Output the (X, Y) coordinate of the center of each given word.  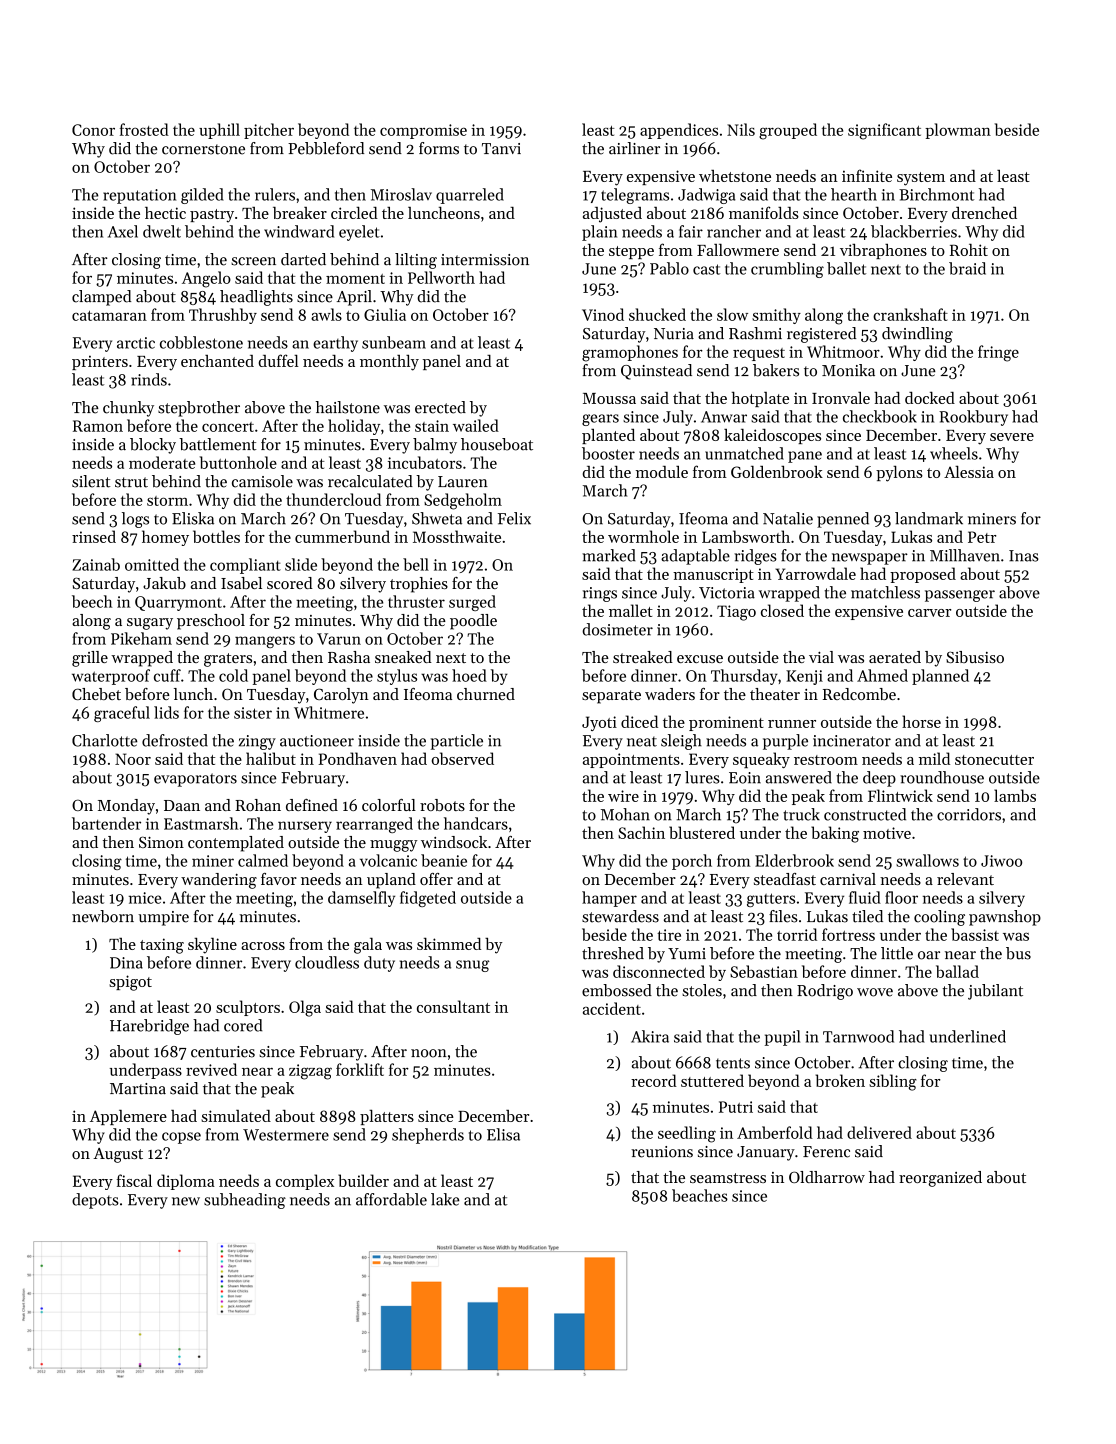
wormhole (643, 536)
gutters (771, 900)
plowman (958, 131)
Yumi (687, 954)
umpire (163, 918)
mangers (265, 642)
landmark (929, 518)
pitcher (269, 131)
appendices (679, 131)
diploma (186, 1182)
